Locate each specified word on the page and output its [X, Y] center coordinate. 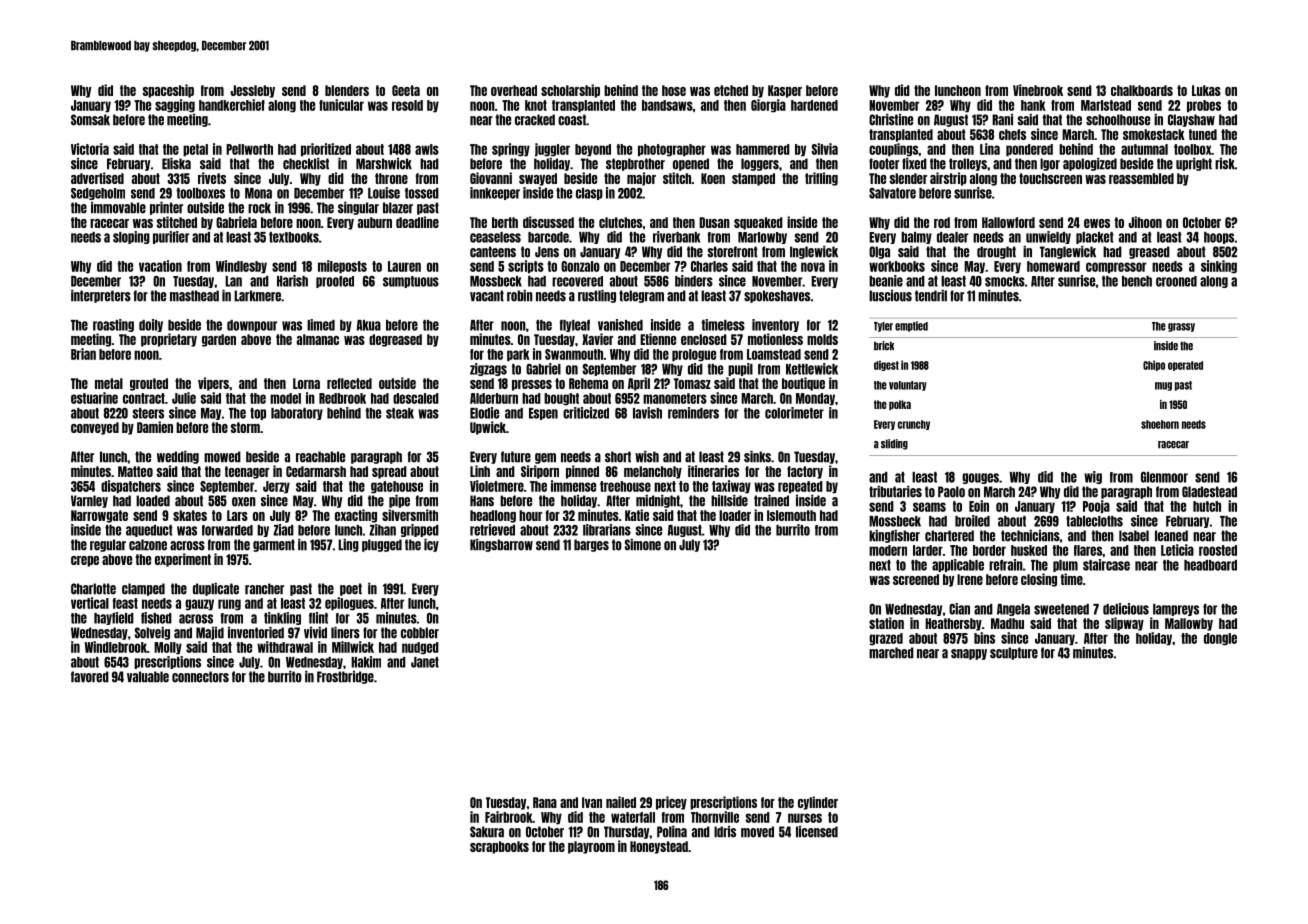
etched [731, 90]
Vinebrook [1038, 90]
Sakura [487, 832]
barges [591, 545]
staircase [1106, 565]
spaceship [168, 91]
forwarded [227, 530]
